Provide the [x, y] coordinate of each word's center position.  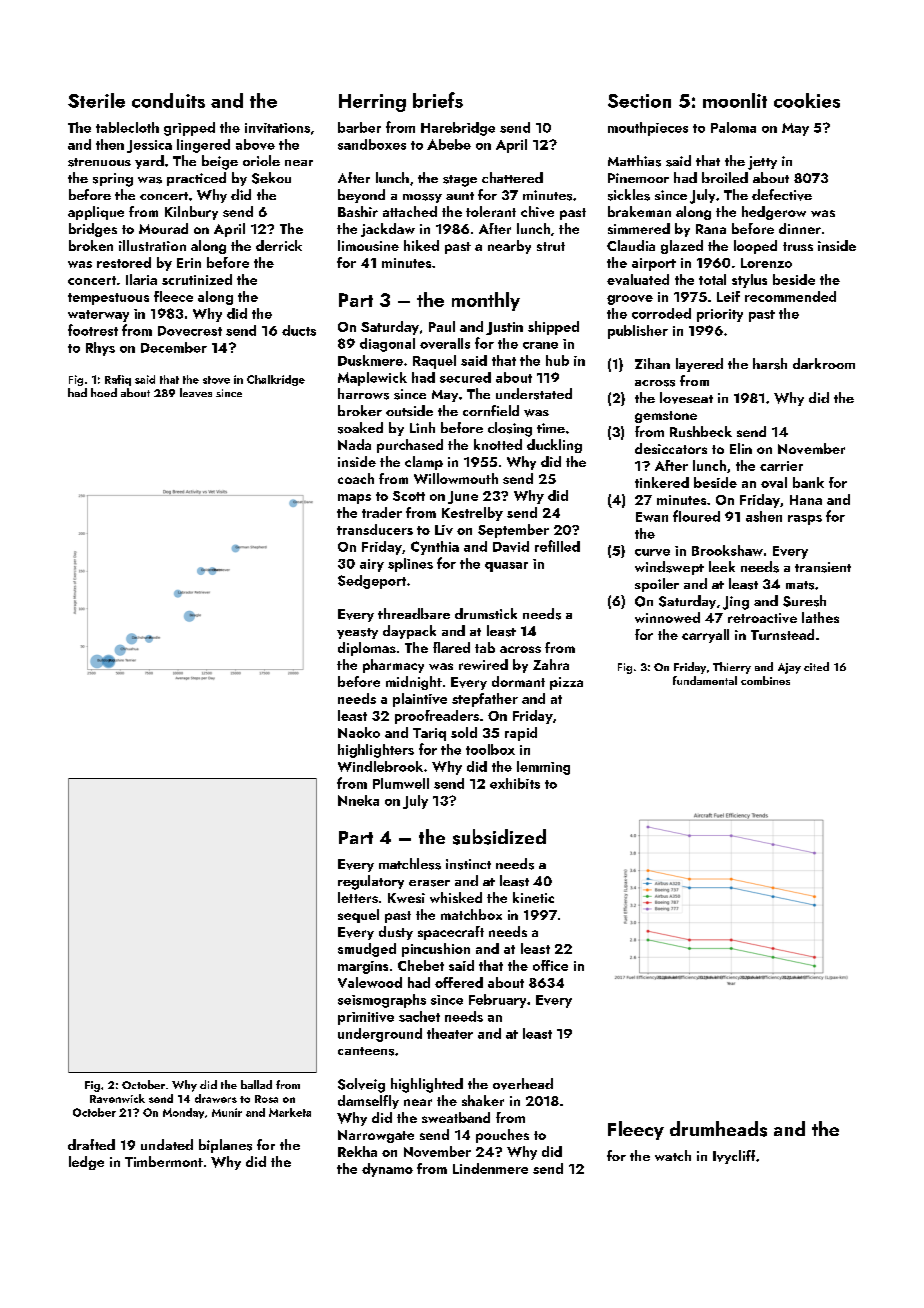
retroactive [762, 618]
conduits [168, 100]
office [550, 965]
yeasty [357, 633]
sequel [358, 916]
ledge [86, 1163]
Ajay [789, 668]
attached [410, 211]
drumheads [718, 1129]
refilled [557, 546]
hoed [104, 392]
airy [372, 565]
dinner [800, 228]
